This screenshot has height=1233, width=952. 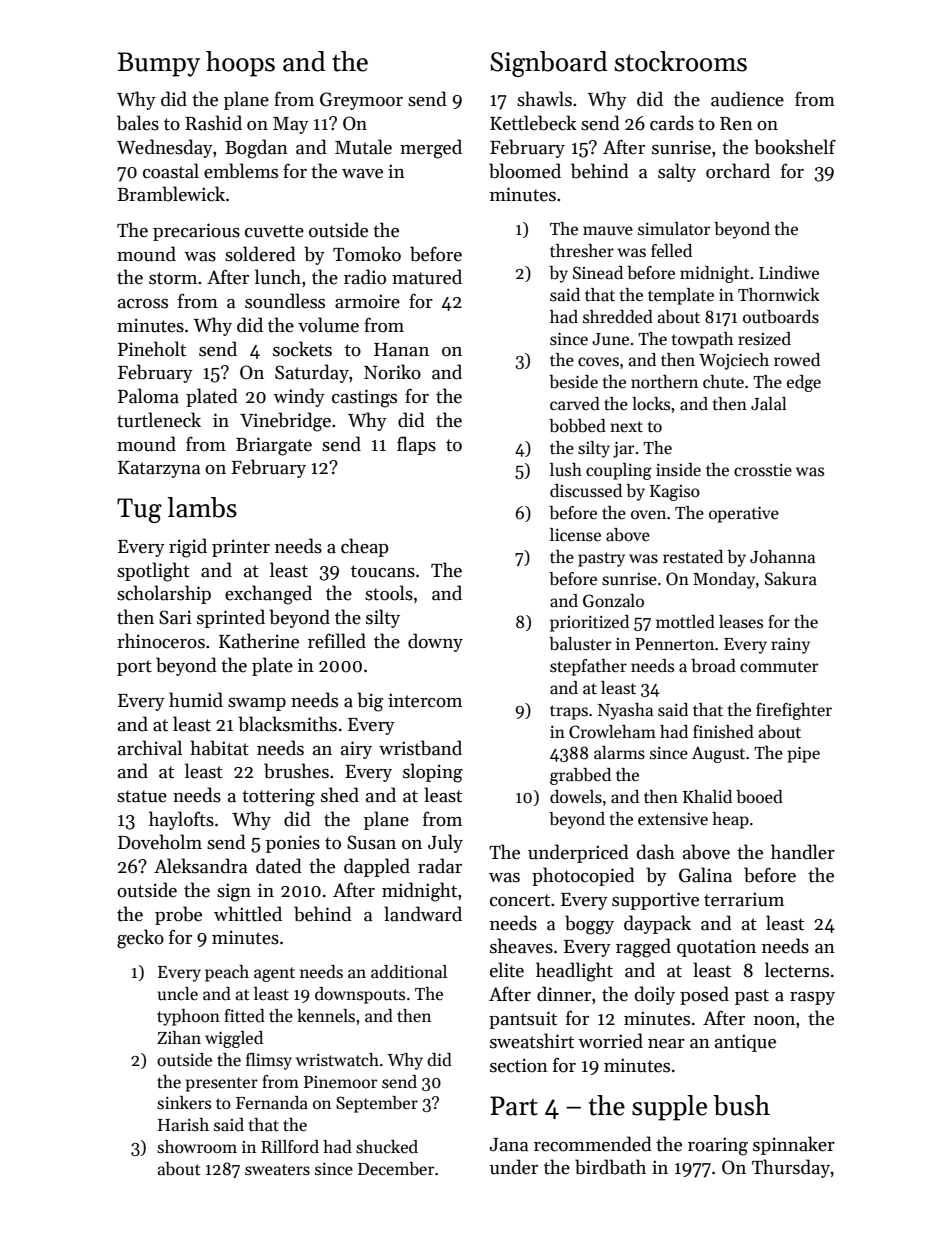 What do you see at coordinates (364, 398) in the screenshot?
I see `castings` at bounding box center [364, 398].
